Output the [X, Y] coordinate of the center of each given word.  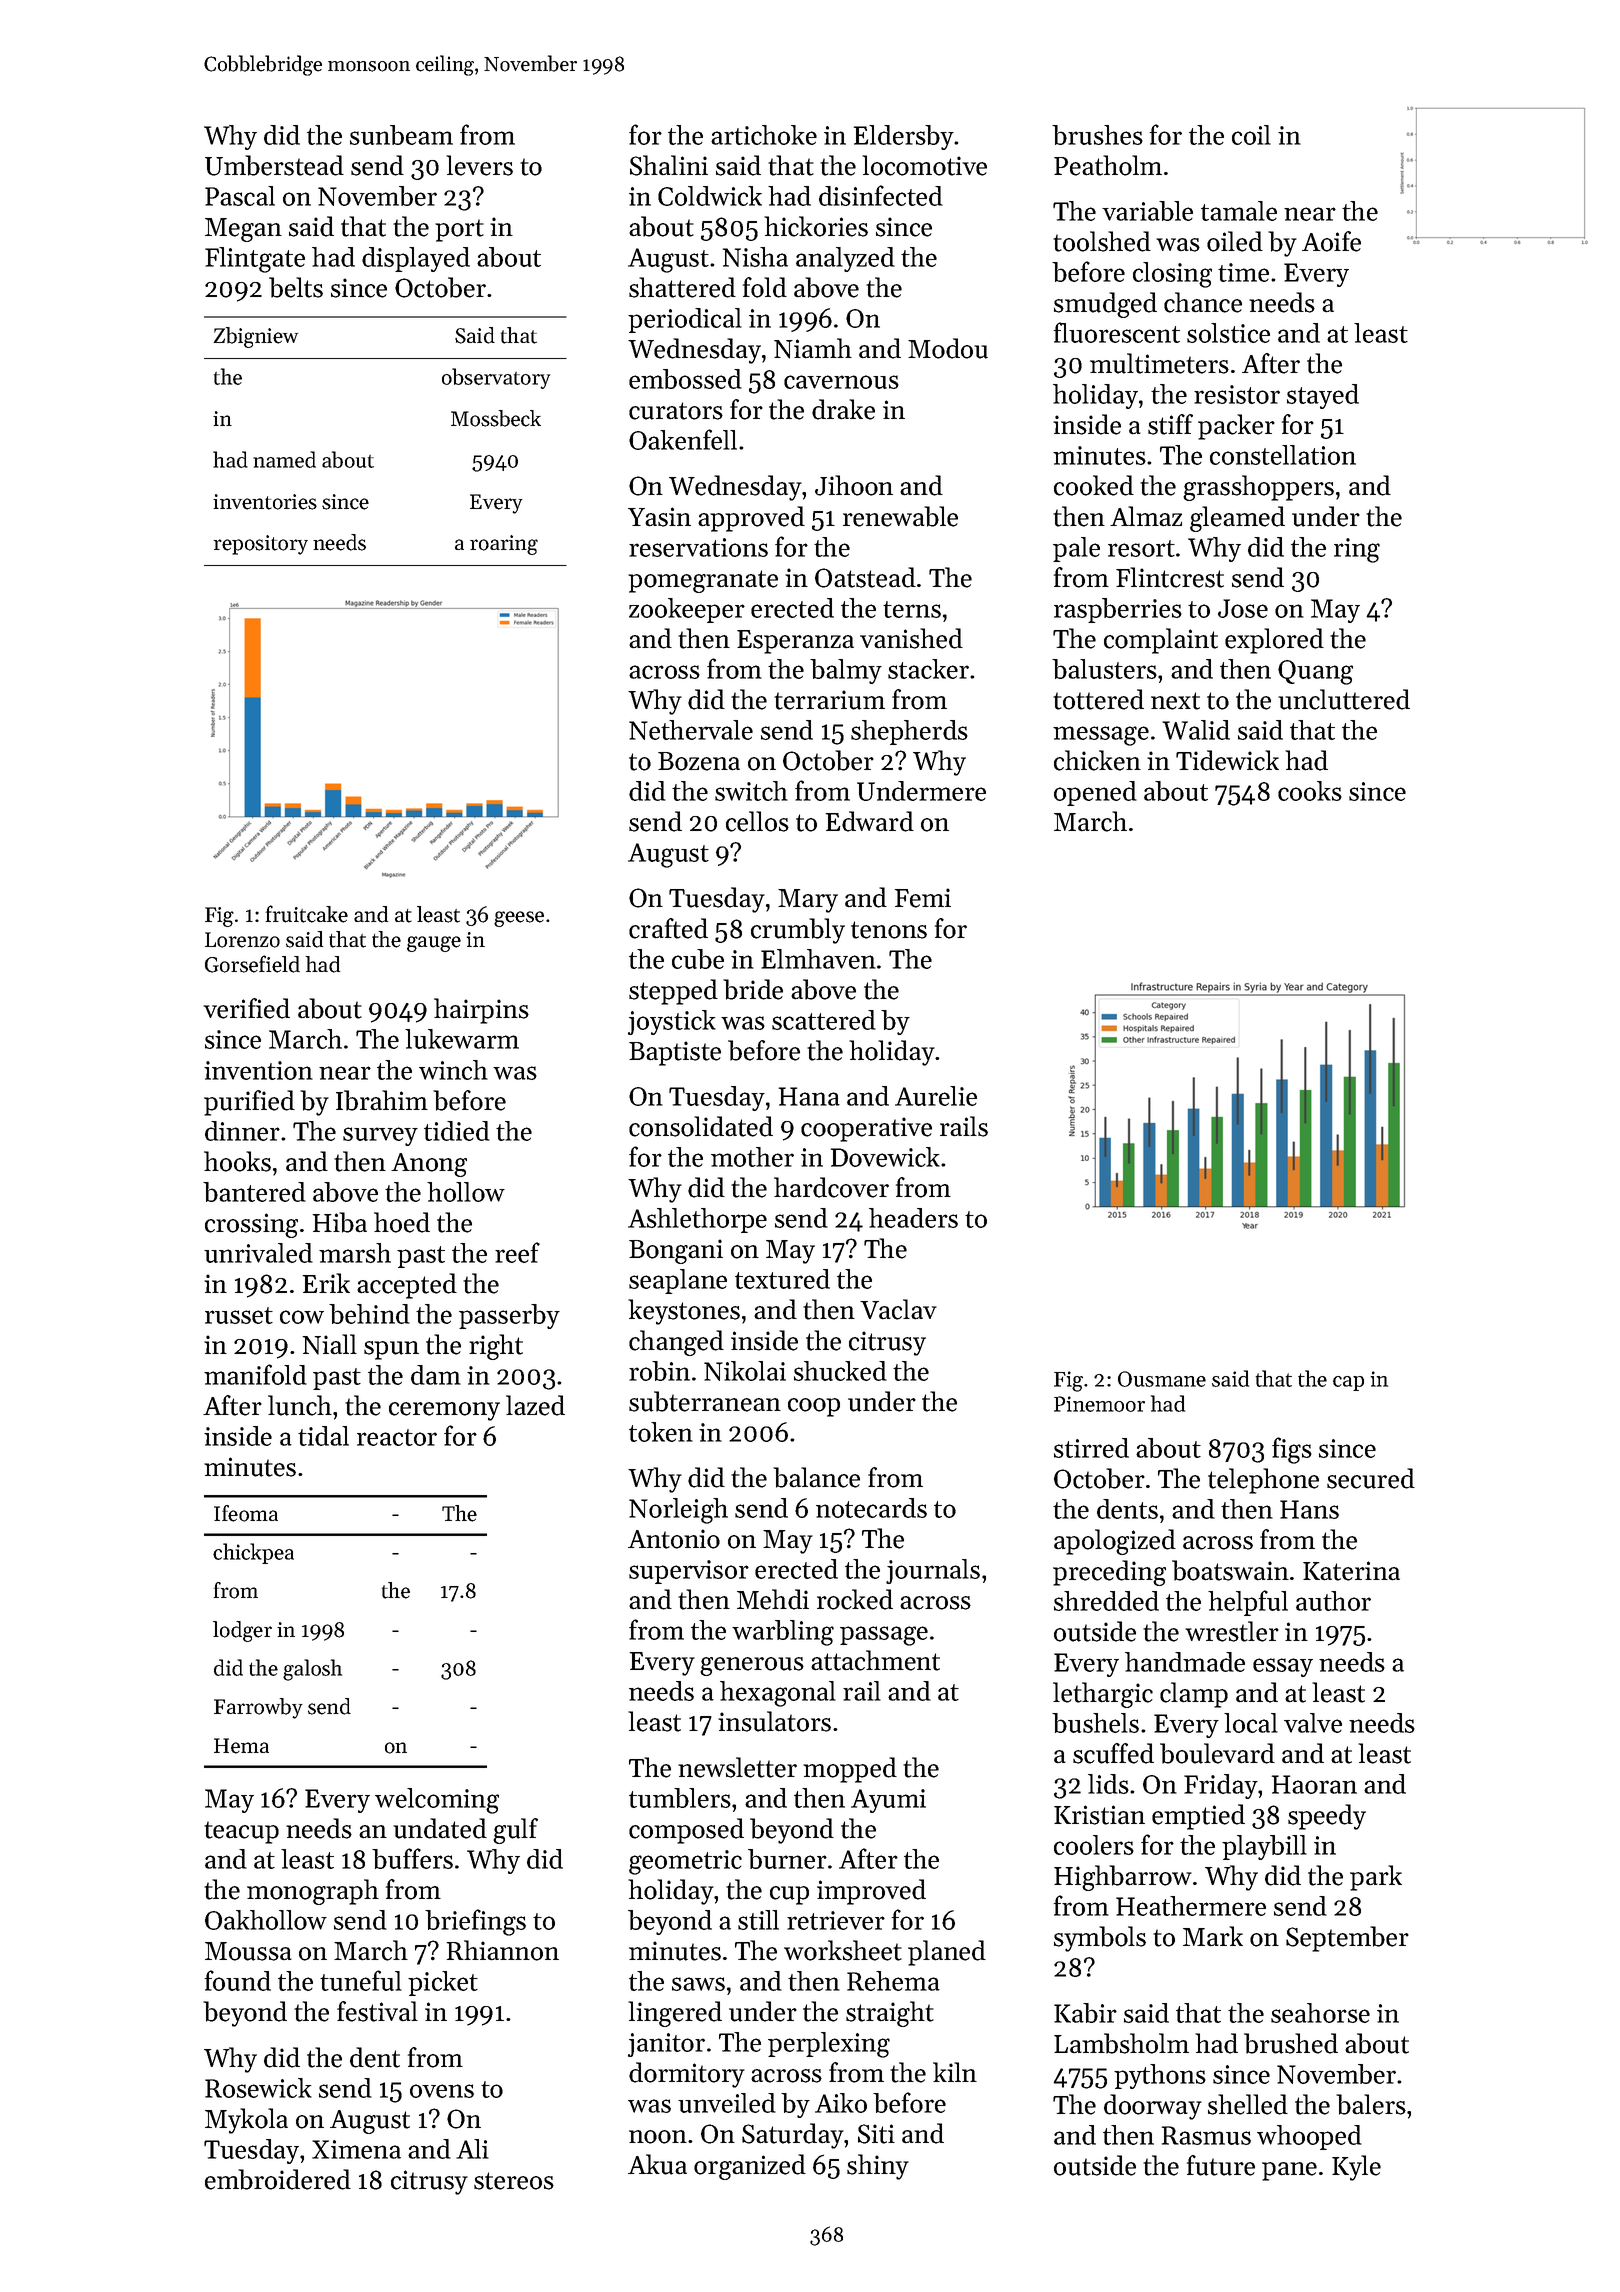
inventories [265, 502]
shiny [878, 2167]
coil [1251, 135]
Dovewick [885, 1157]
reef [517, 1252]
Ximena [356, 2149]
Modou [948, 348]
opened [1095, 793]
